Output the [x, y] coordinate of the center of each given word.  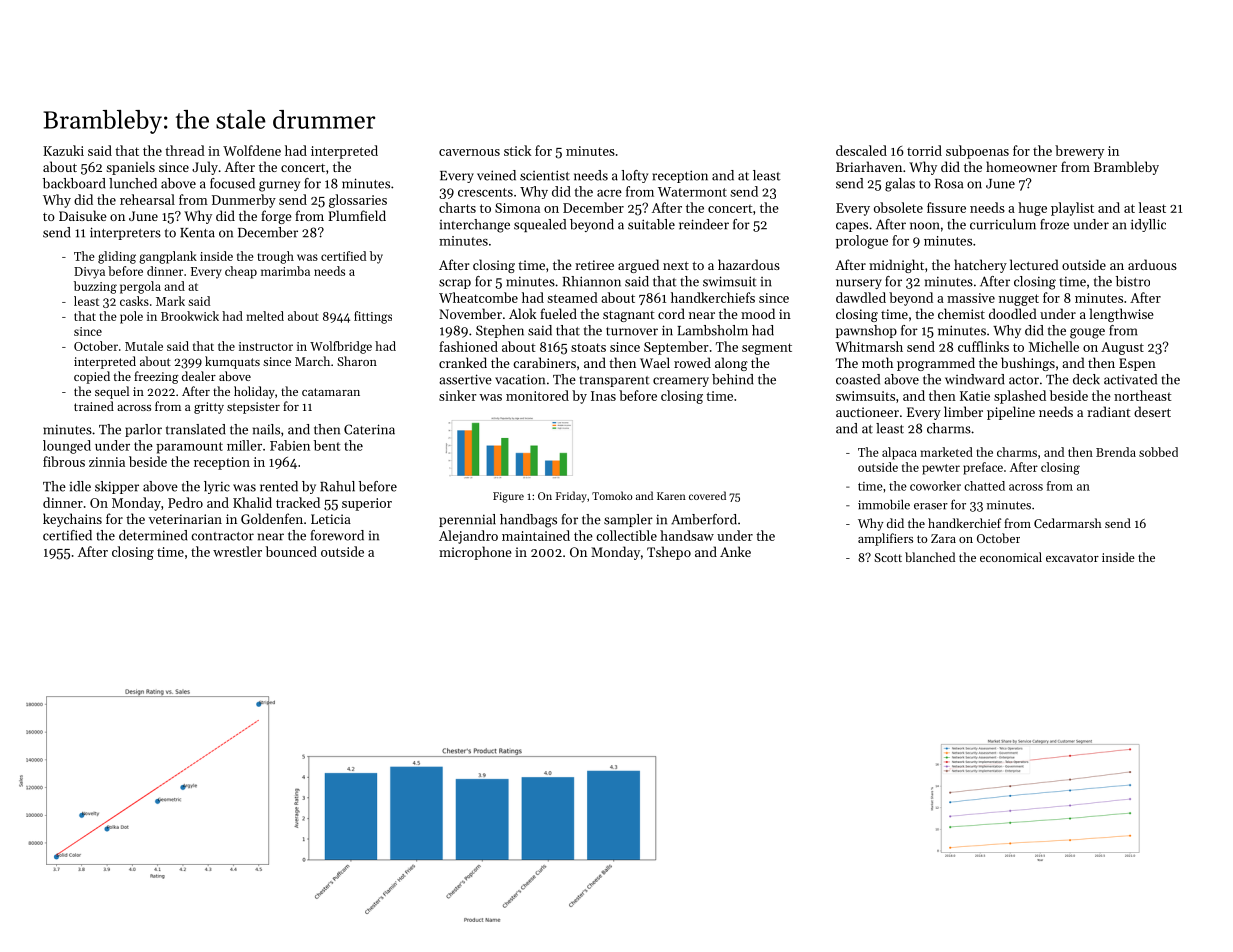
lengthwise [1122, 315]
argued [638, 266]
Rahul [337, 486]
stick [517, 150]
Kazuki [63, 150]
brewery [1079, 152]
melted [265, 316]
